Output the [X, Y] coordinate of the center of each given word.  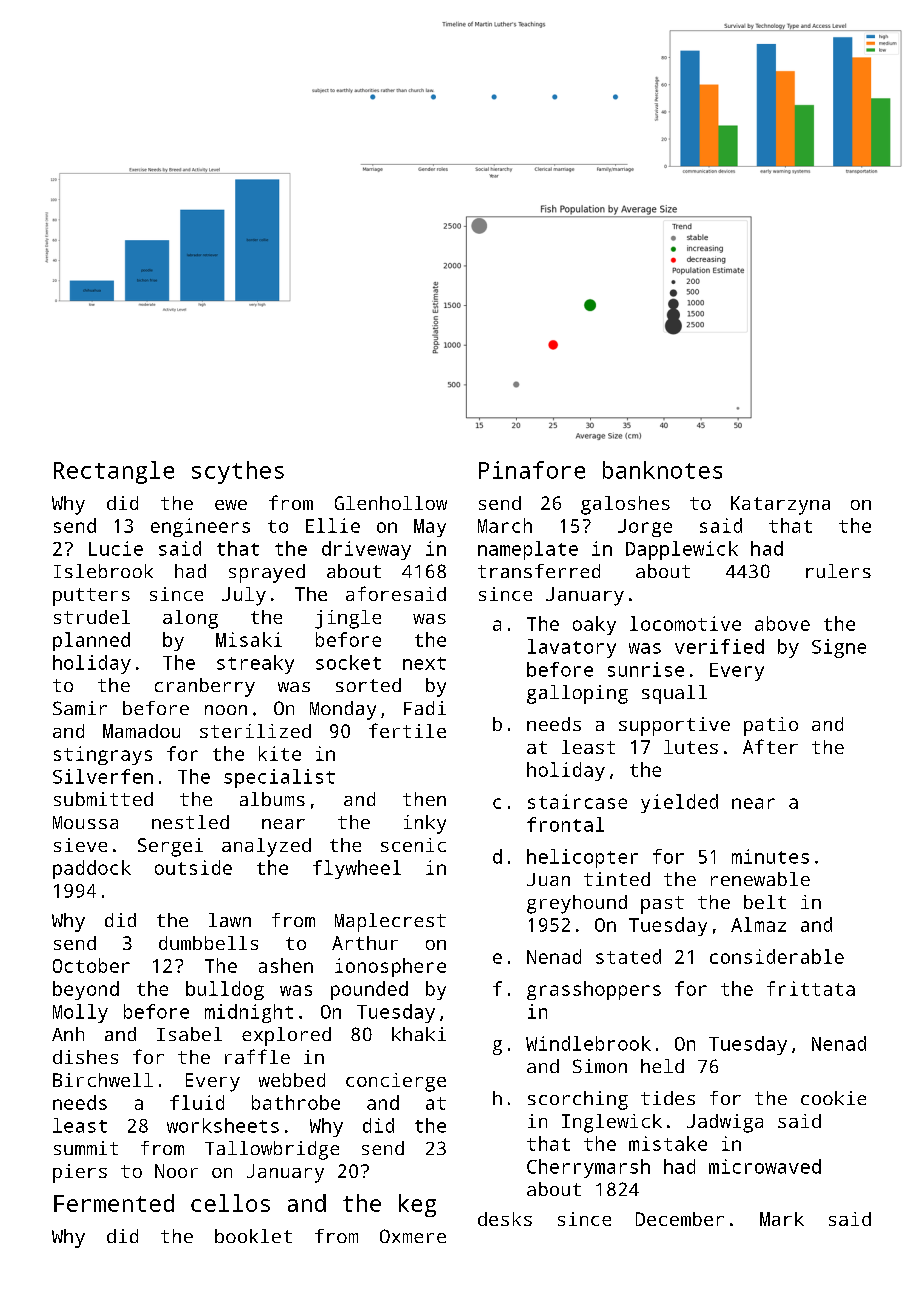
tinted [617, 879]
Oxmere [413, 1236]
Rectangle [114, 472]
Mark [782, 1219]
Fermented [114, 1203]
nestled [190, 822]
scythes [238, 472]
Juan [548, 879]
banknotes [662, 470]
